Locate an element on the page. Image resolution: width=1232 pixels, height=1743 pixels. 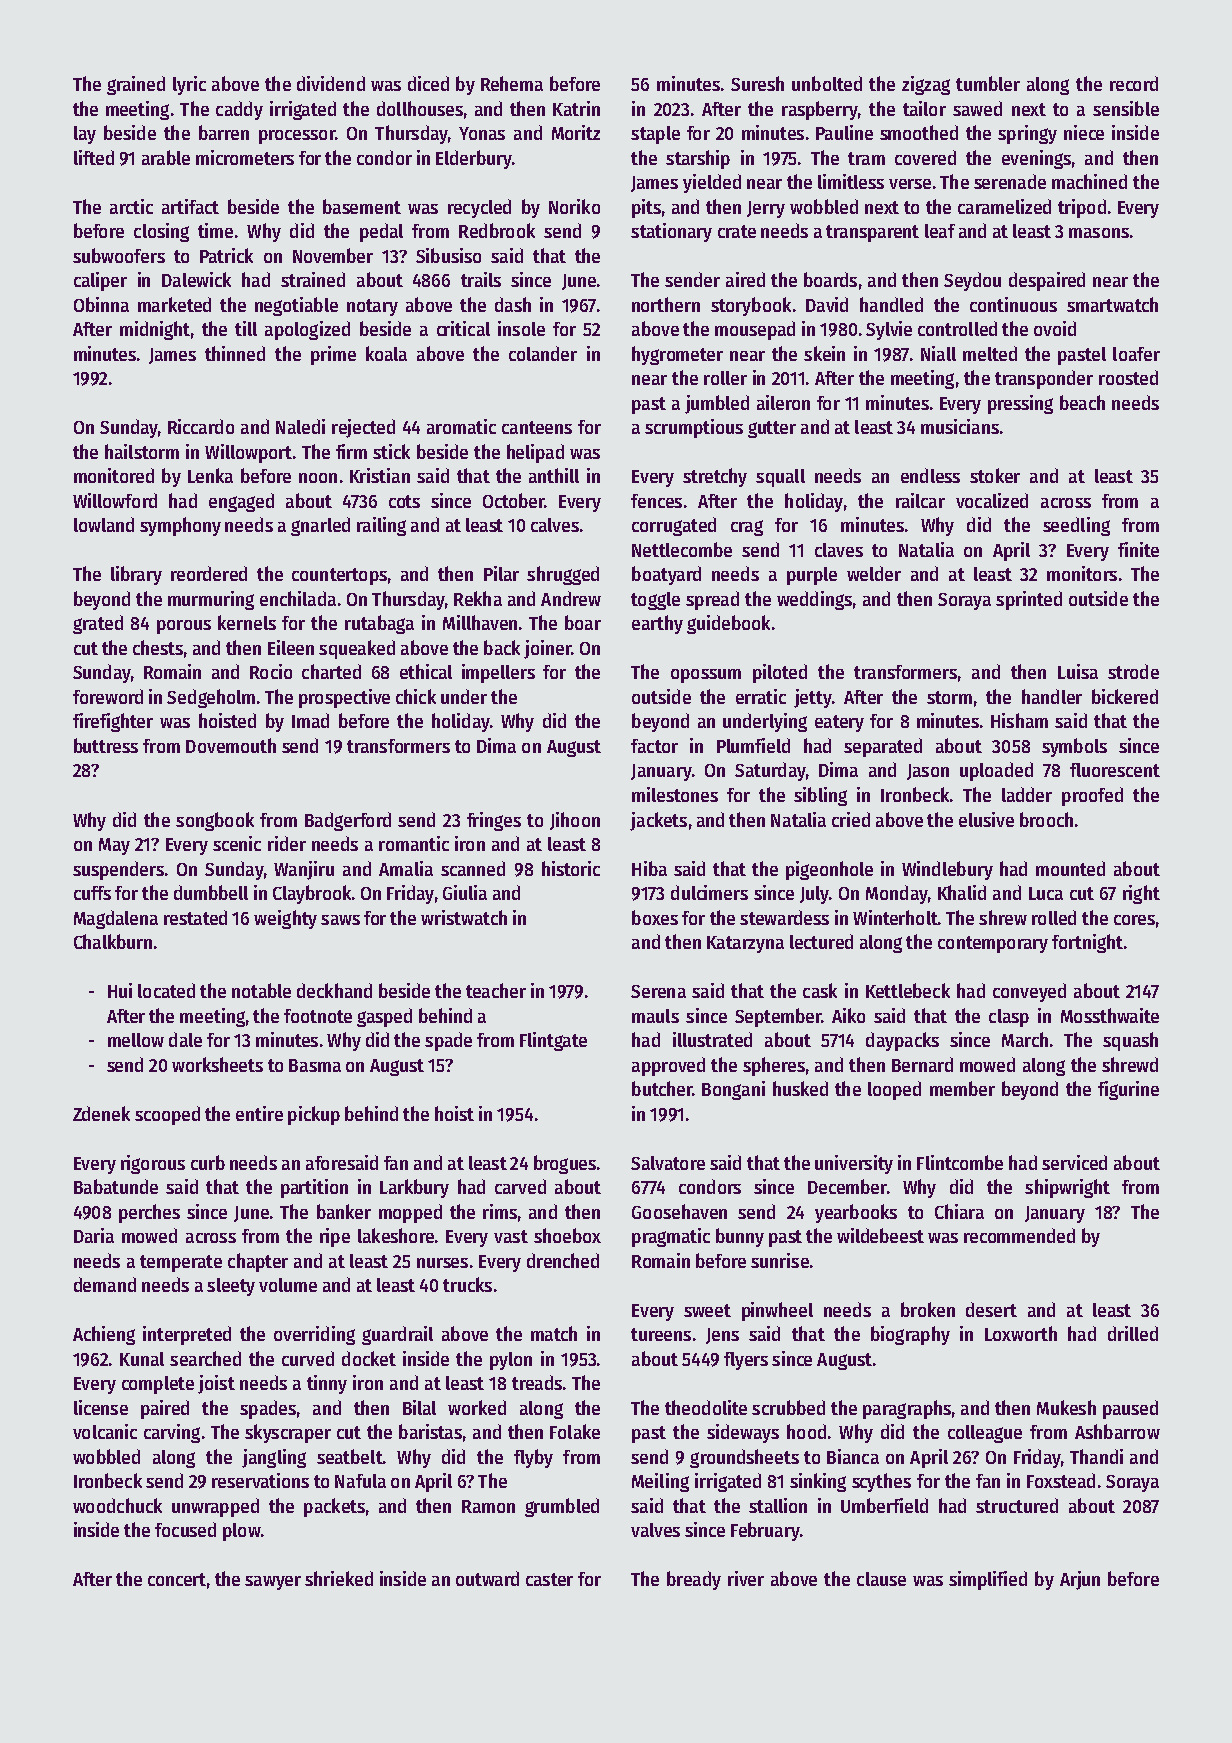
Meiling is located at coordinates (660, 1482).
